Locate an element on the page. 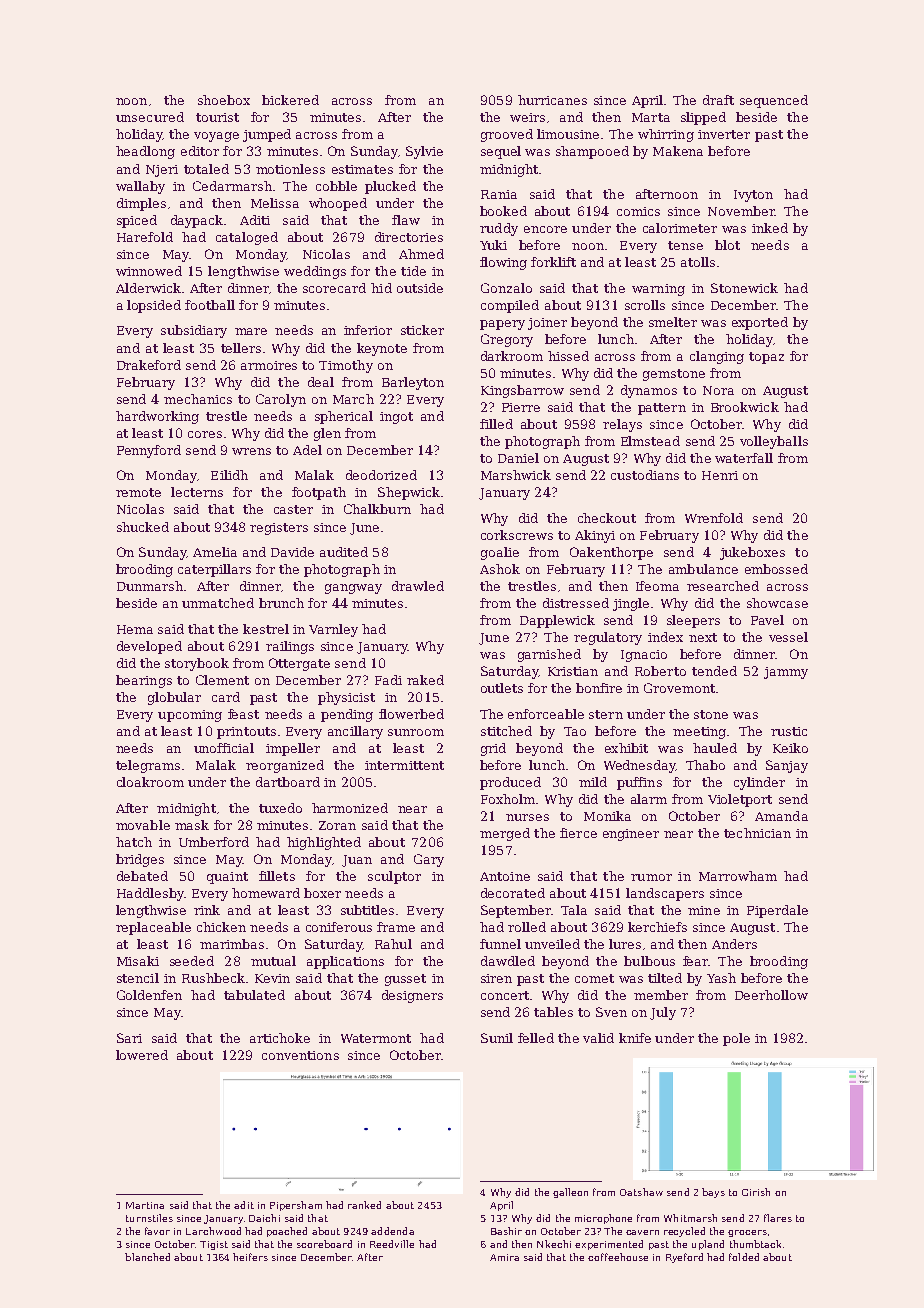 This page has width=924, height=1308. bickered is located at coordinates (290, 100).
